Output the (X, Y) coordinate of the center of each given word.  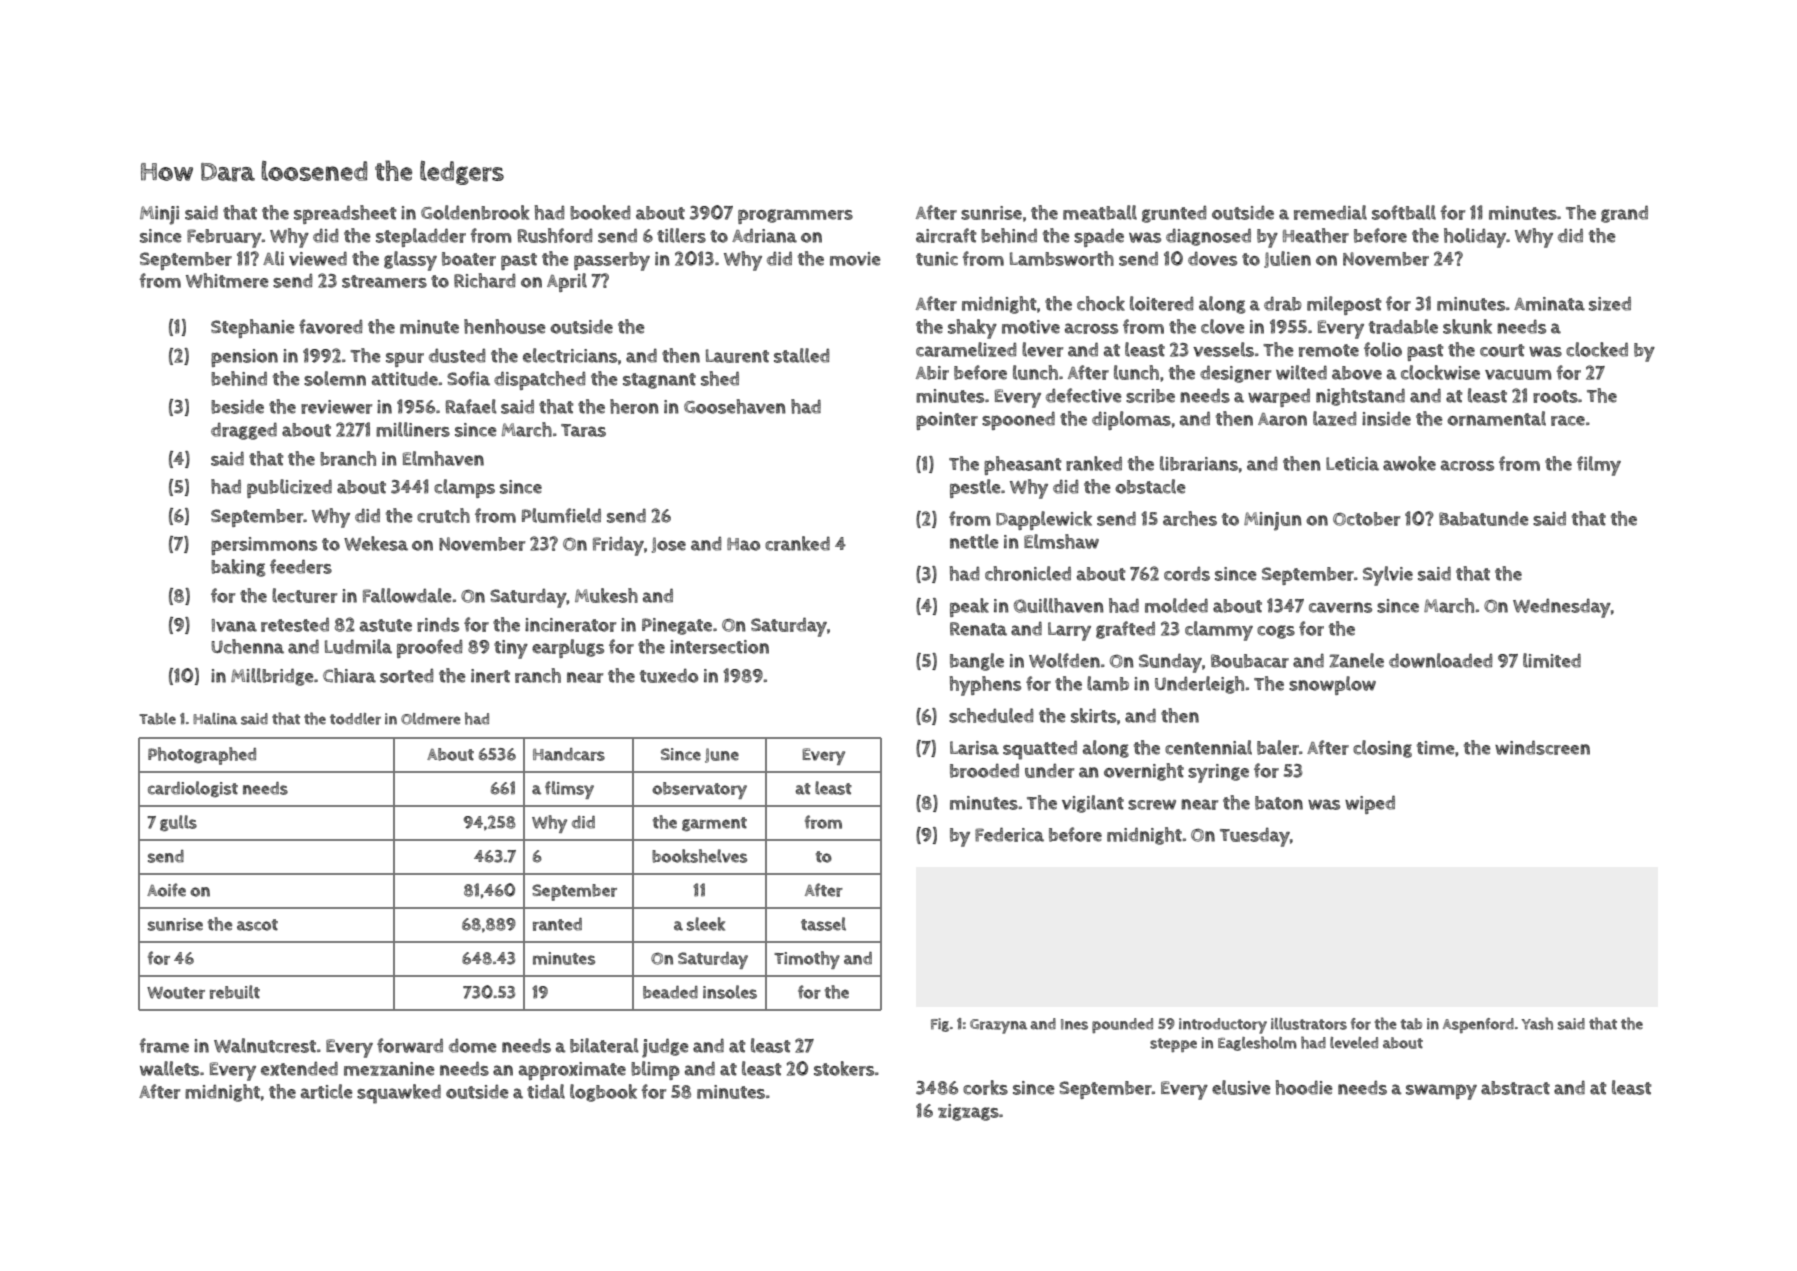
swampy (1441, 1092)
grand (1624, 214)
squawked (399, 1094)
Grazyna (998, 1026)
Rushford (555, 235)
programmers (795, 216)
